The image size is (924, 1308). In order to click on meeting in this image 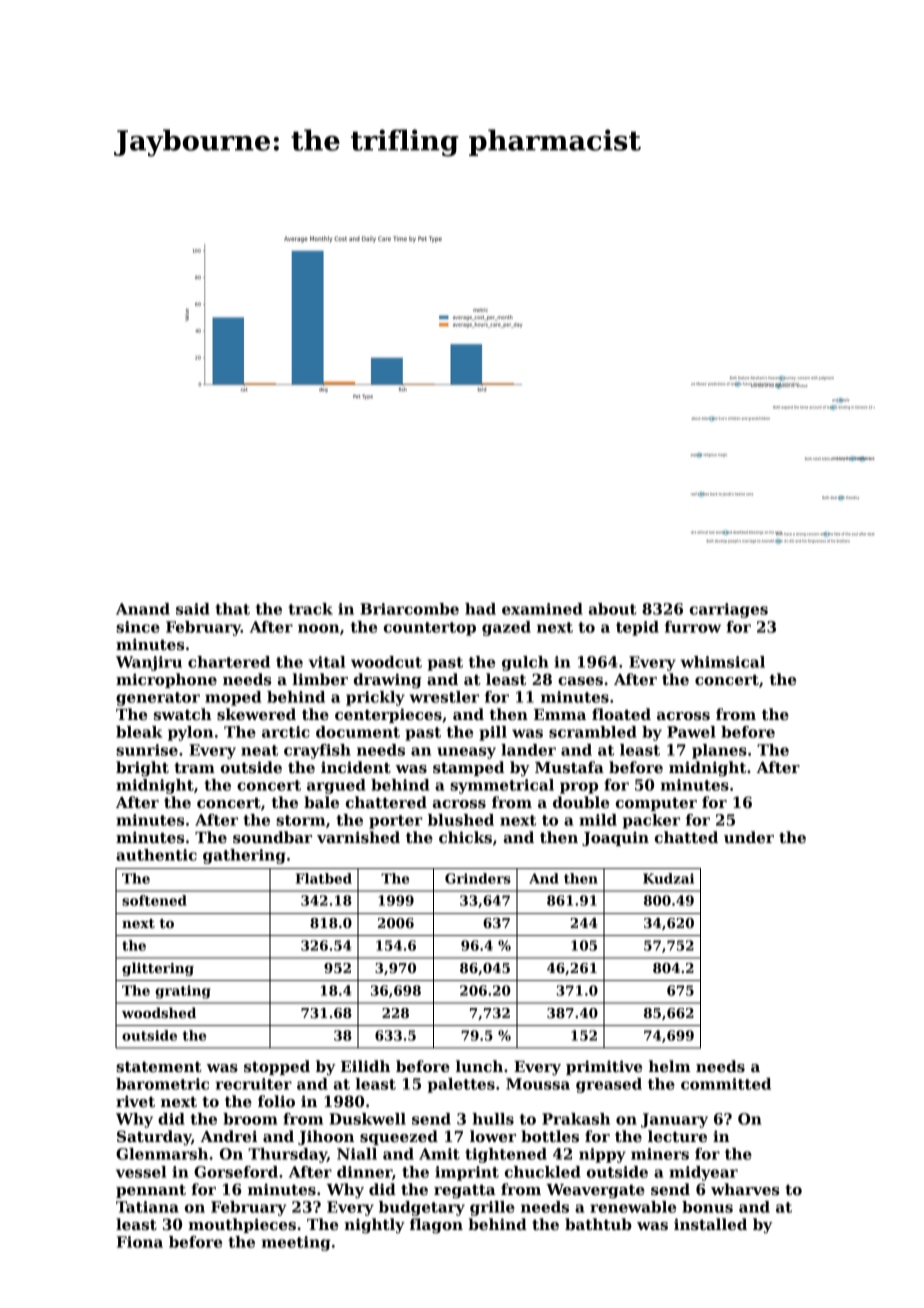, I will do `click(296, 1243)`.
